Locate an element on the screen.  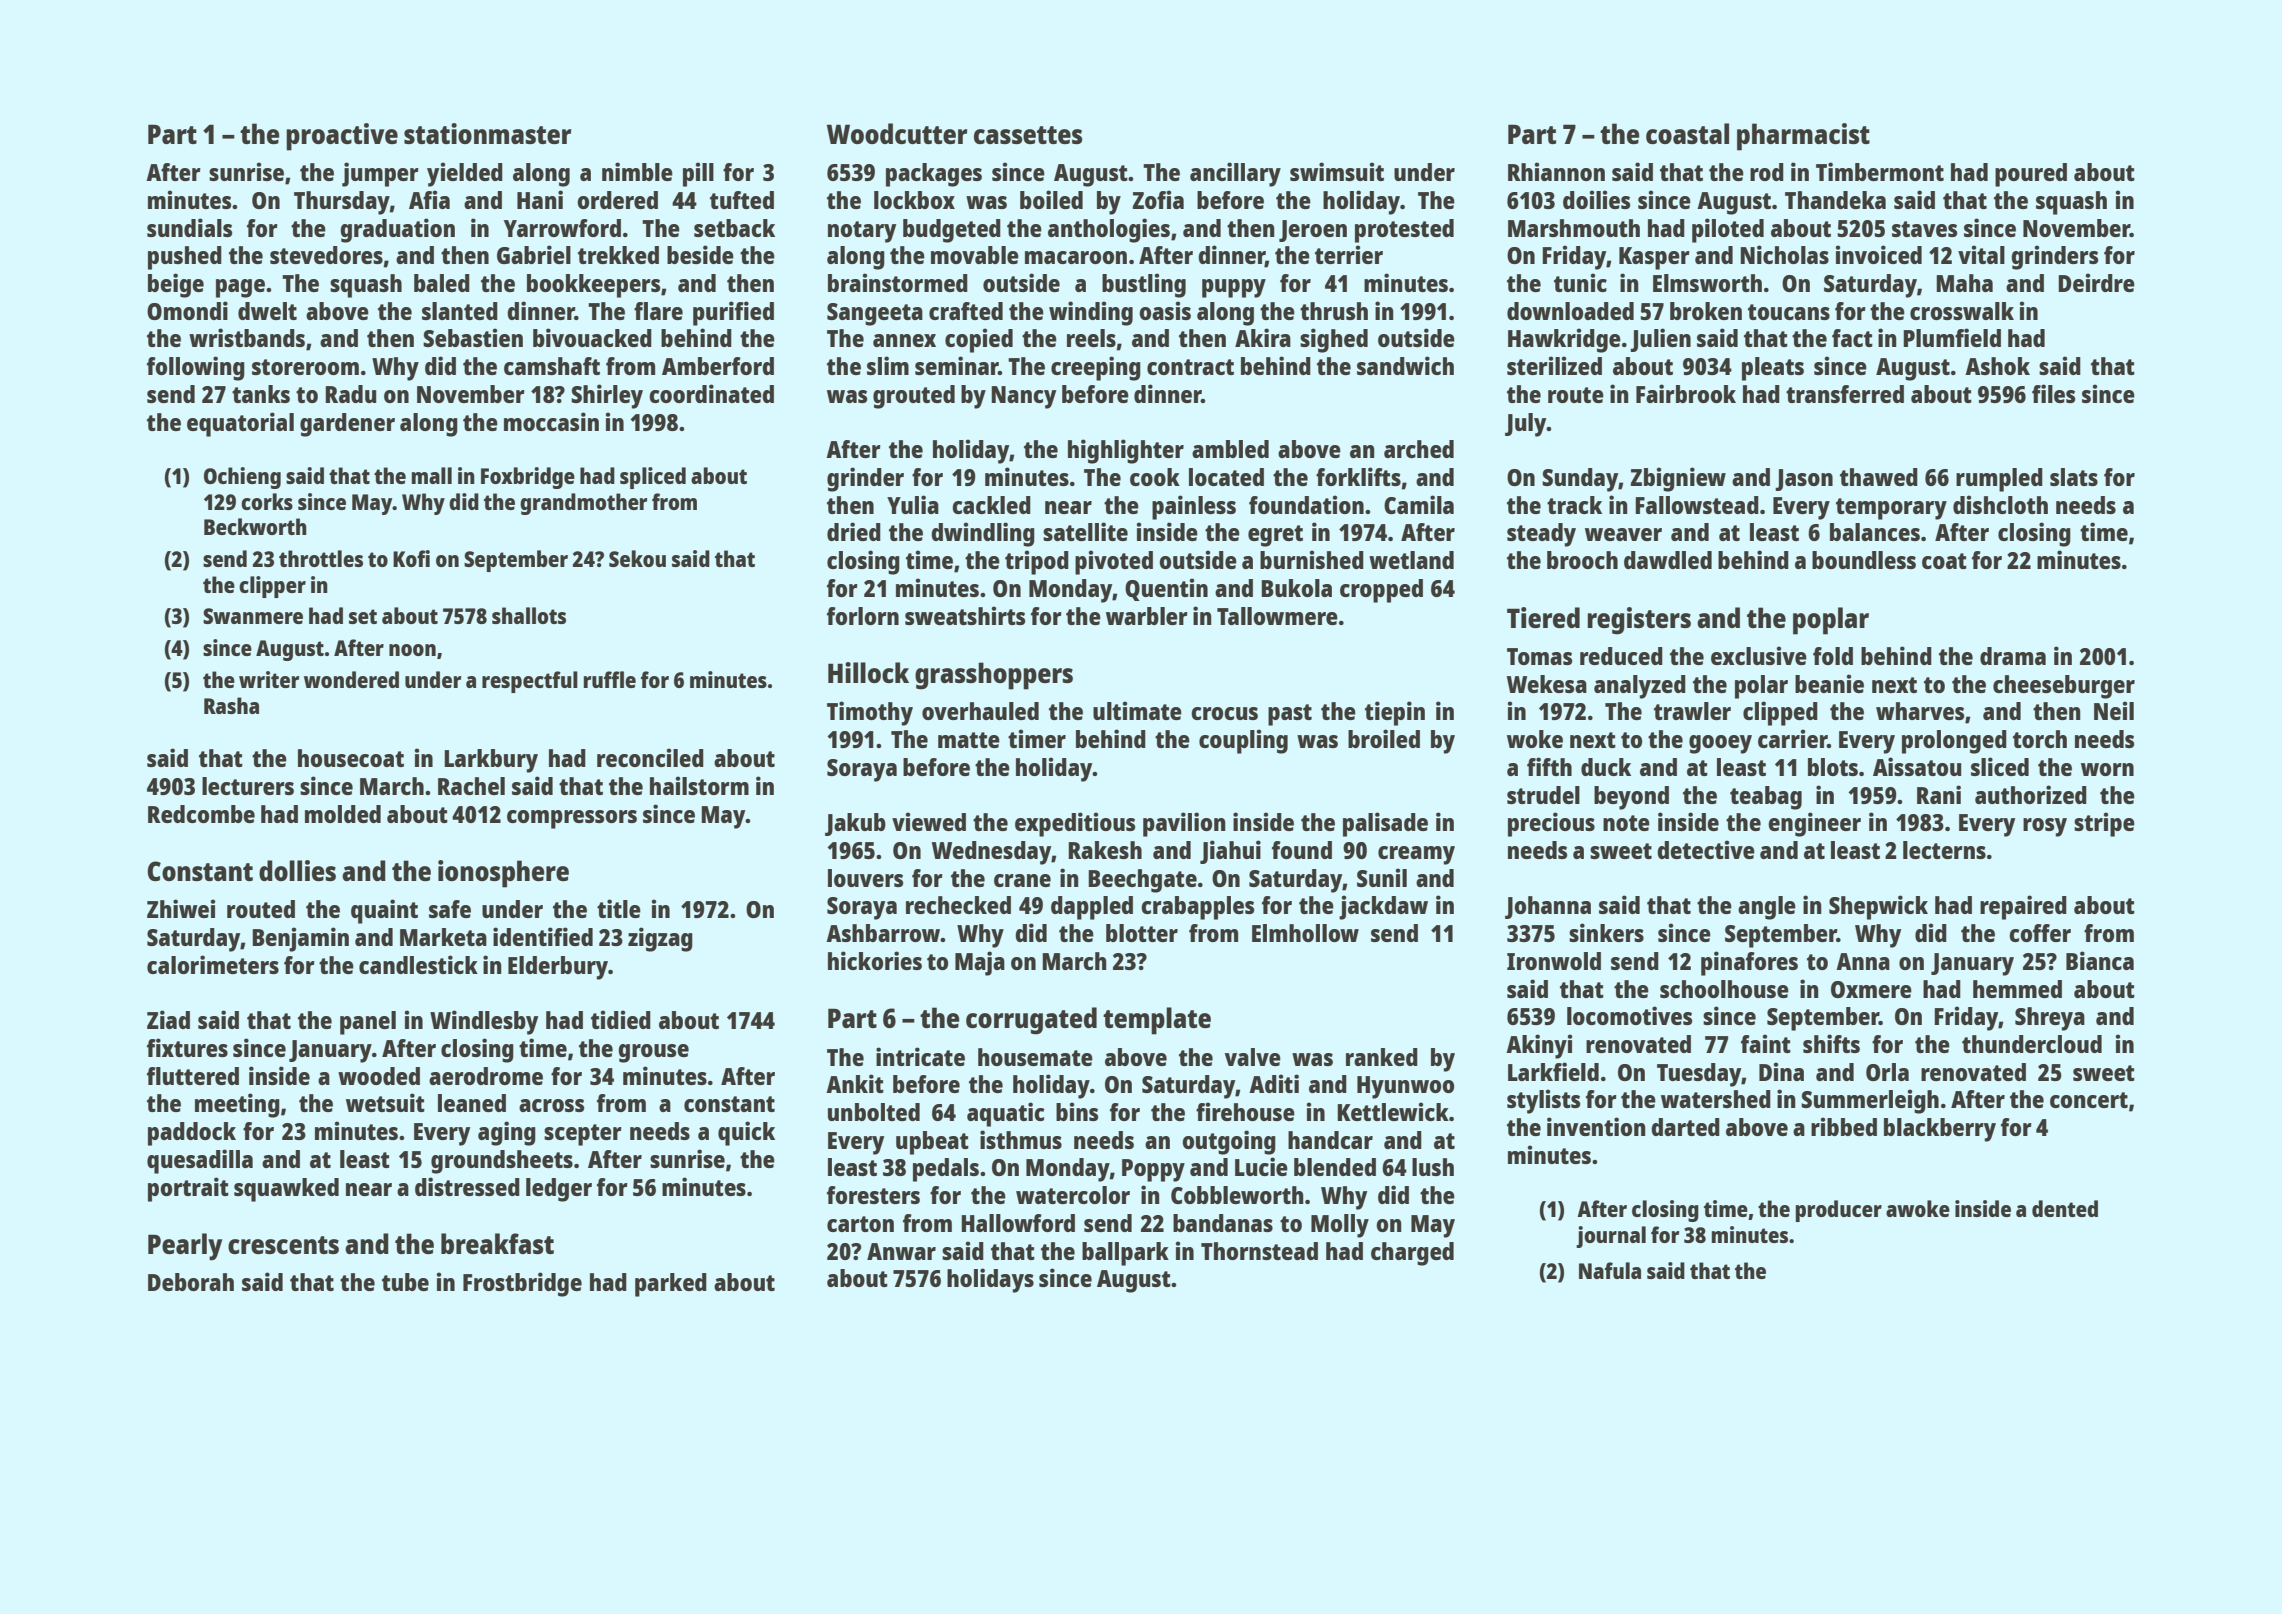
poured is located at coordinates (2031, 175).
